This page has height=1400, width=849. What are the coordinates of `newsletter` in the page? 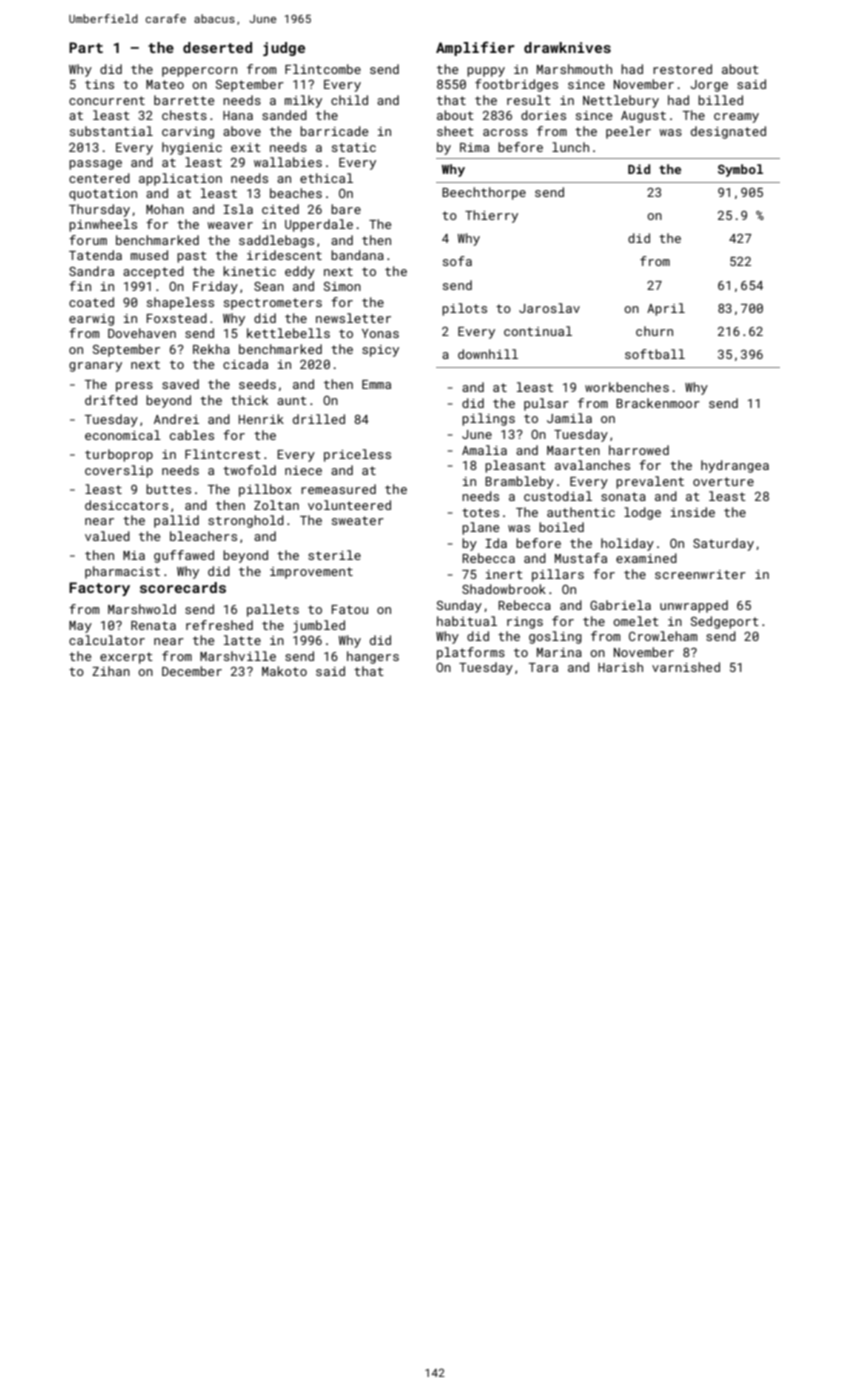 It's located at (353, 318).
